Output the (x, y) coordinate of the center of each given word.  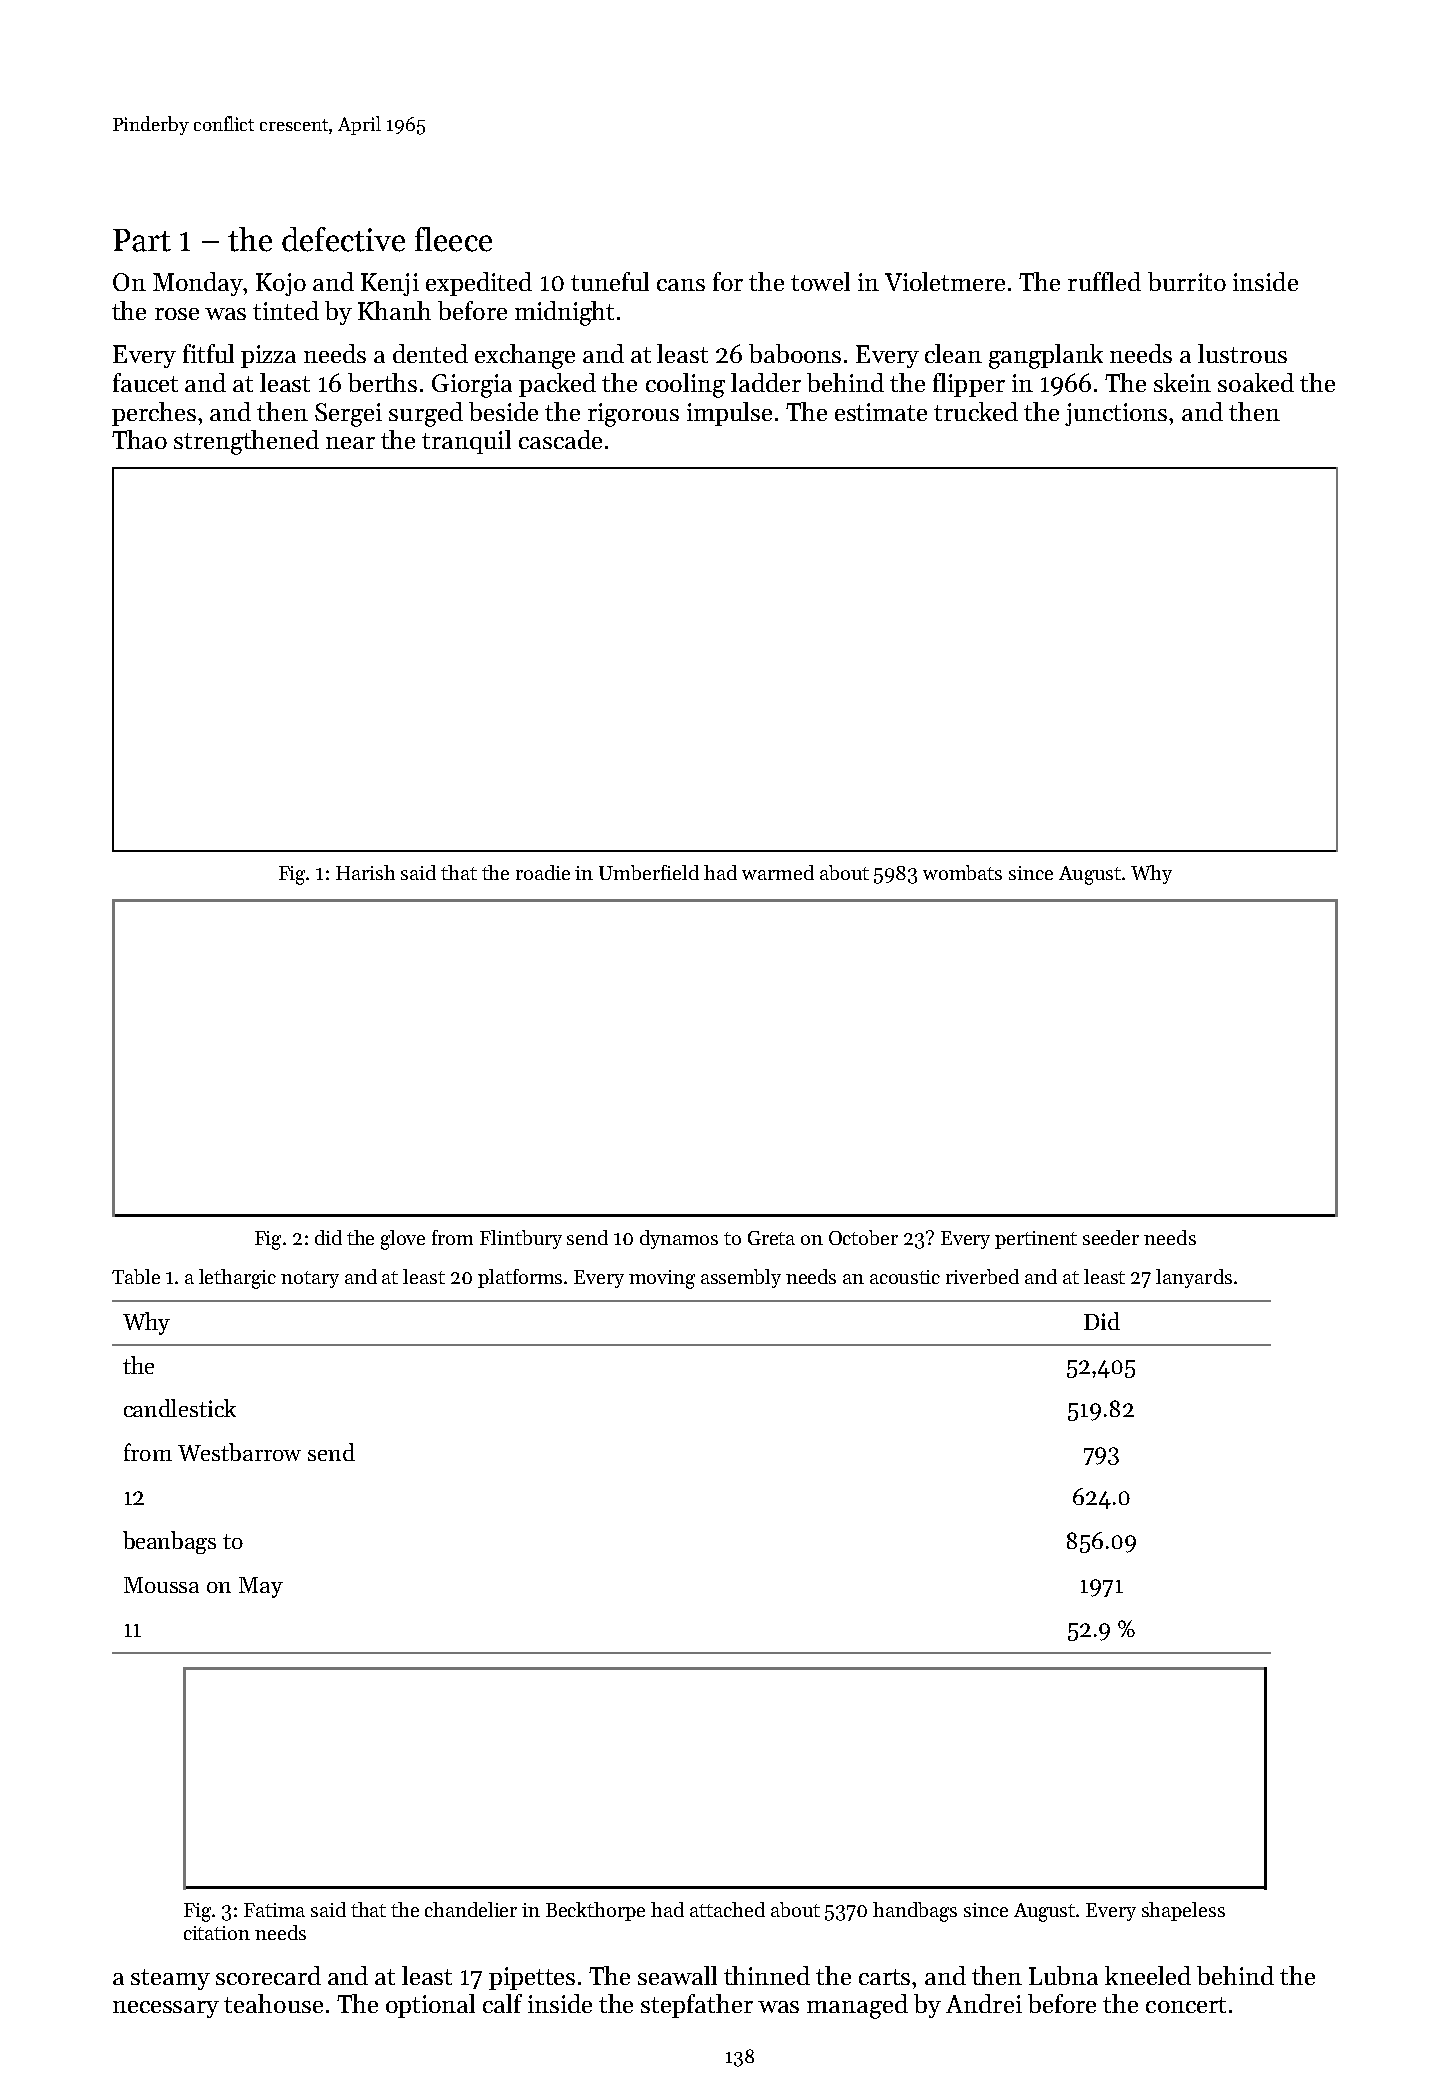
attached (727, 1909)
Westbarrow (239, 1452)
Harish (365, 872)
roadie (543, 872)
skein (1182, 382)
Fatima (274, 1910)
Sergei (348, 415)
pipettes (532, 1978)
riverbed (982, 1276)
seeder (1111, 1237)
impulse (729, 414)
